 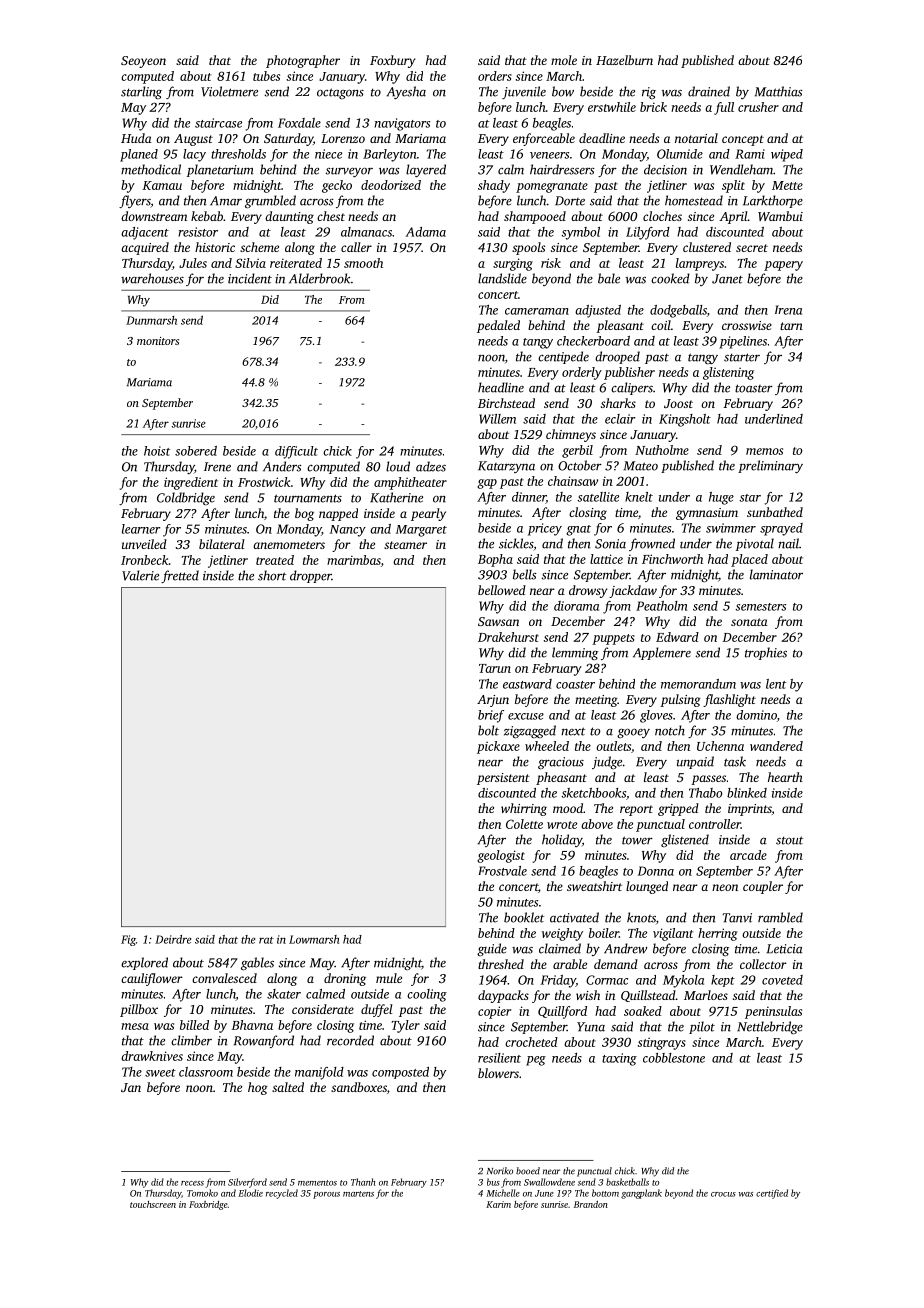 What do you see at coordinates (153, 1204) in the screenshot?
I see `touchscreen` at bounding box center [153, 1204].
